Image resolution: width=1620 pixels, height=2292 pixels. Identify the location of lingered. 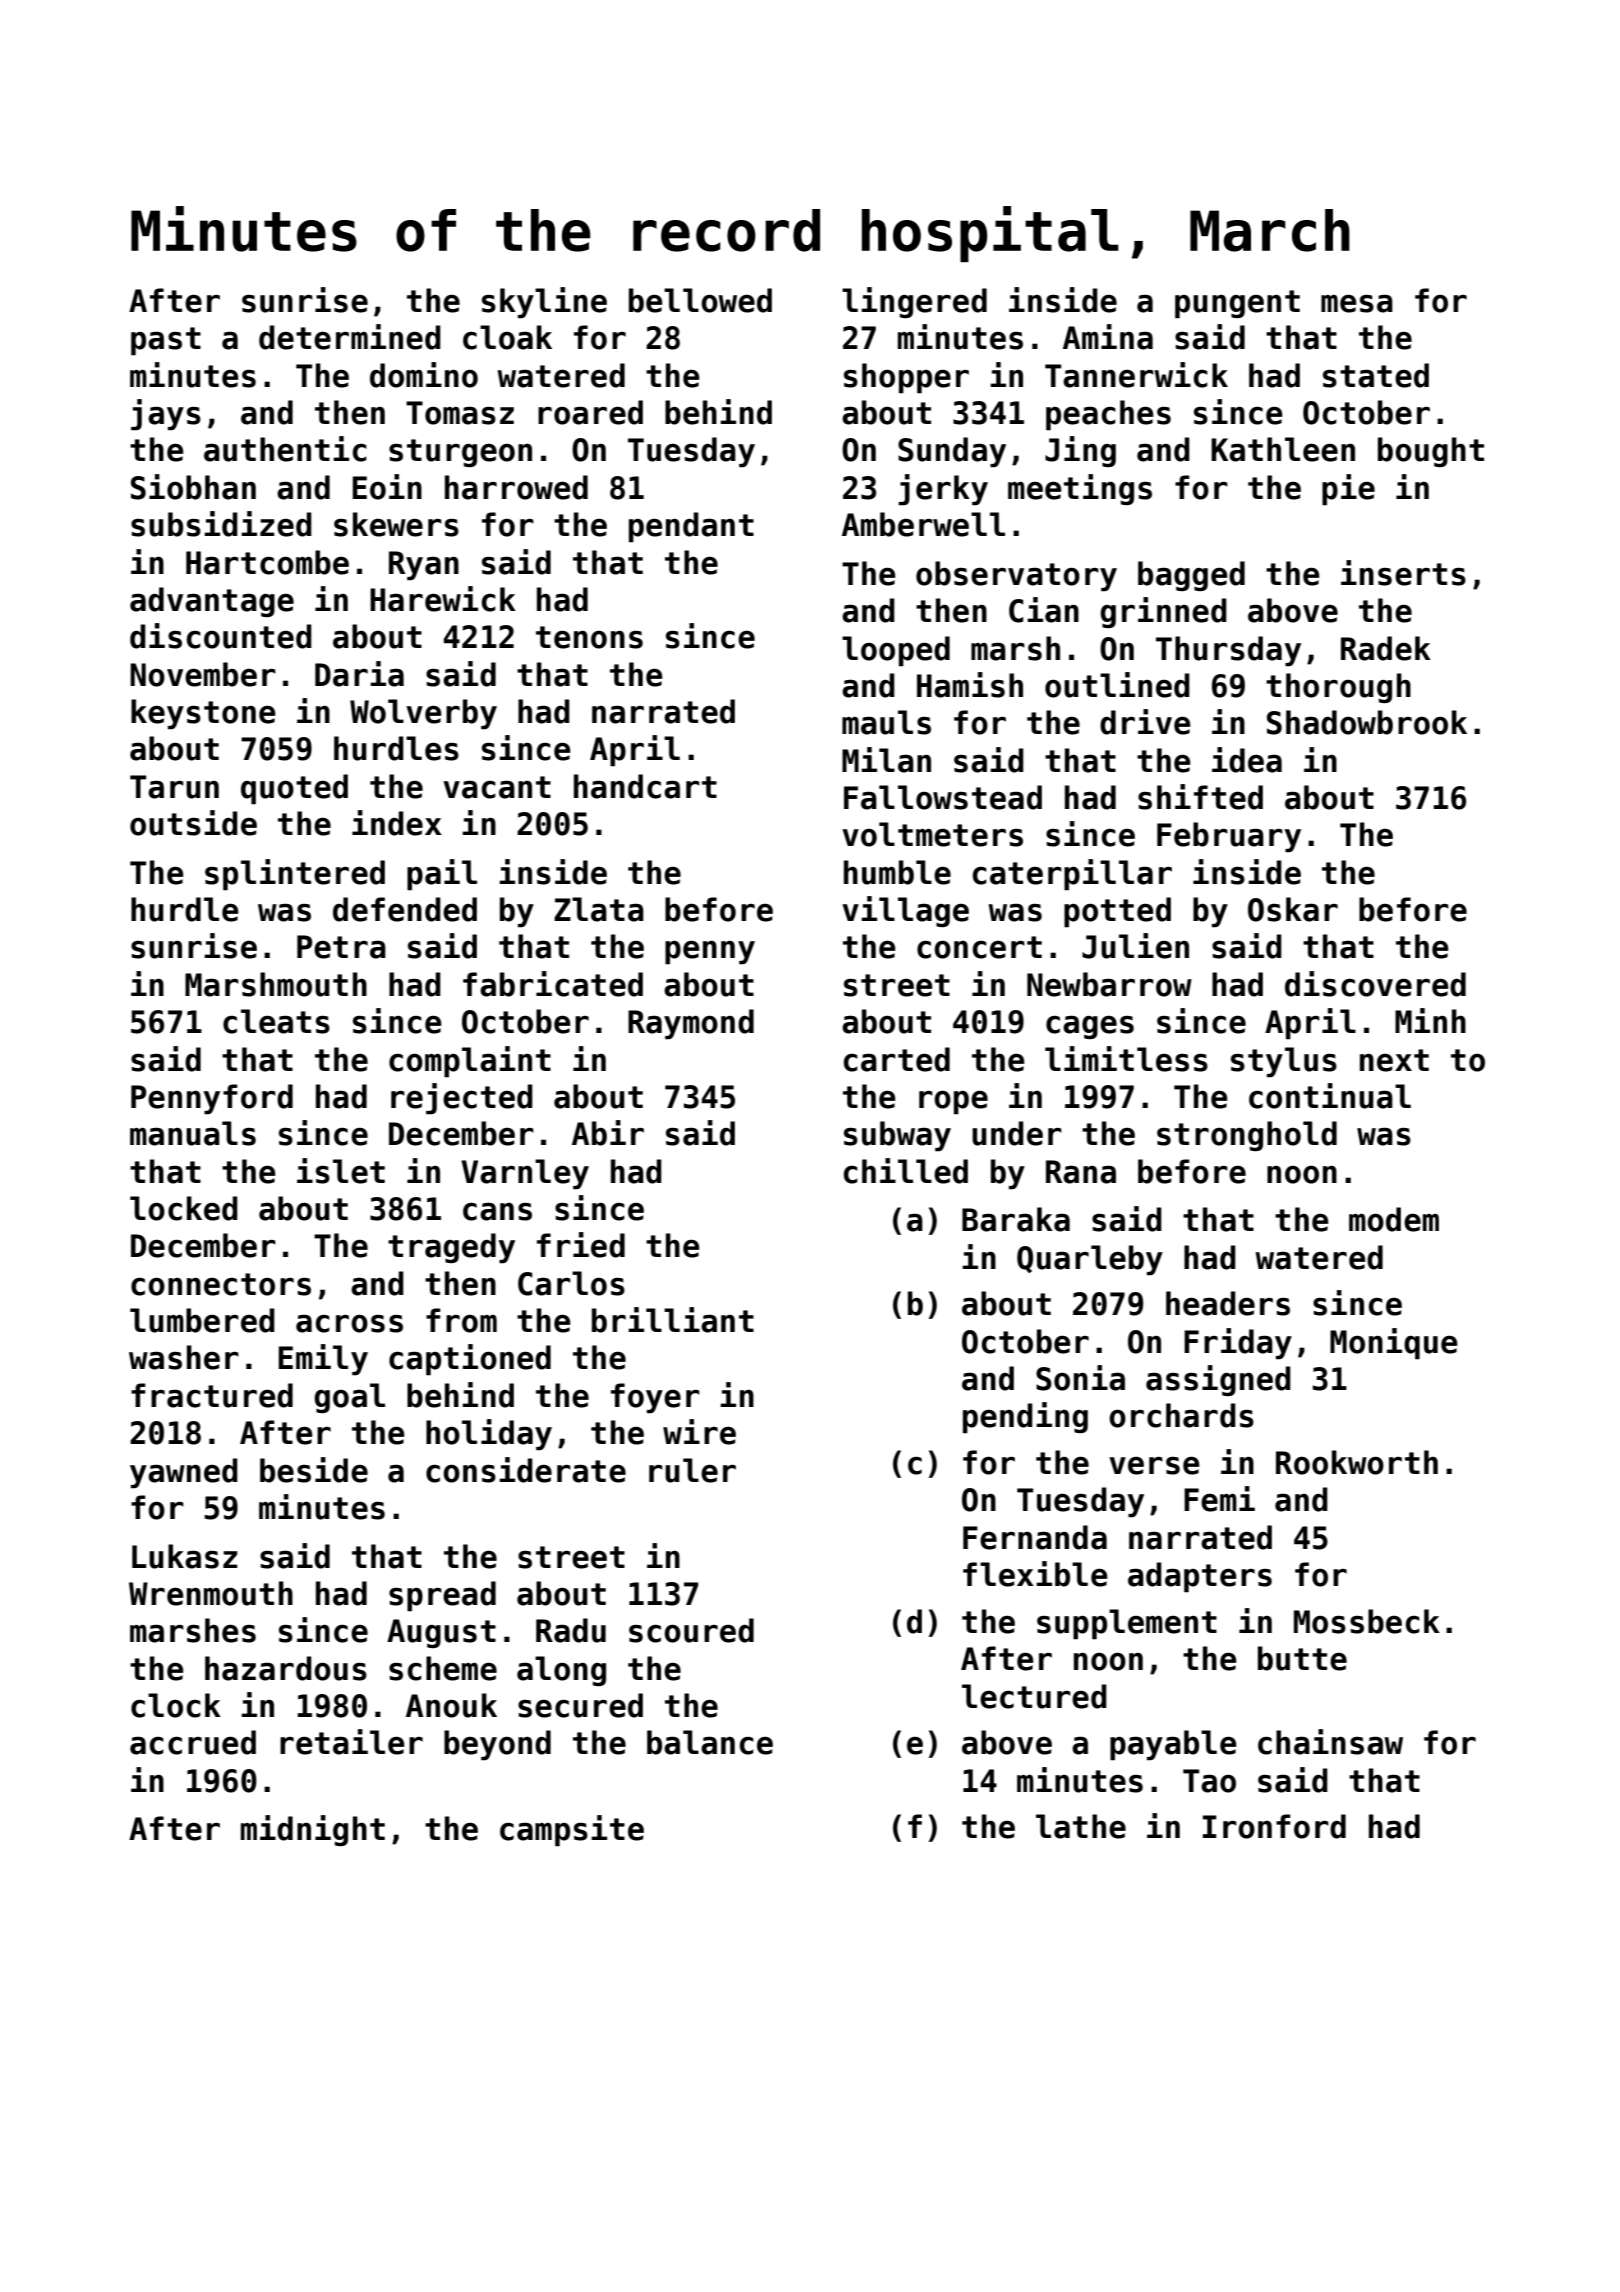
(914, 302).
